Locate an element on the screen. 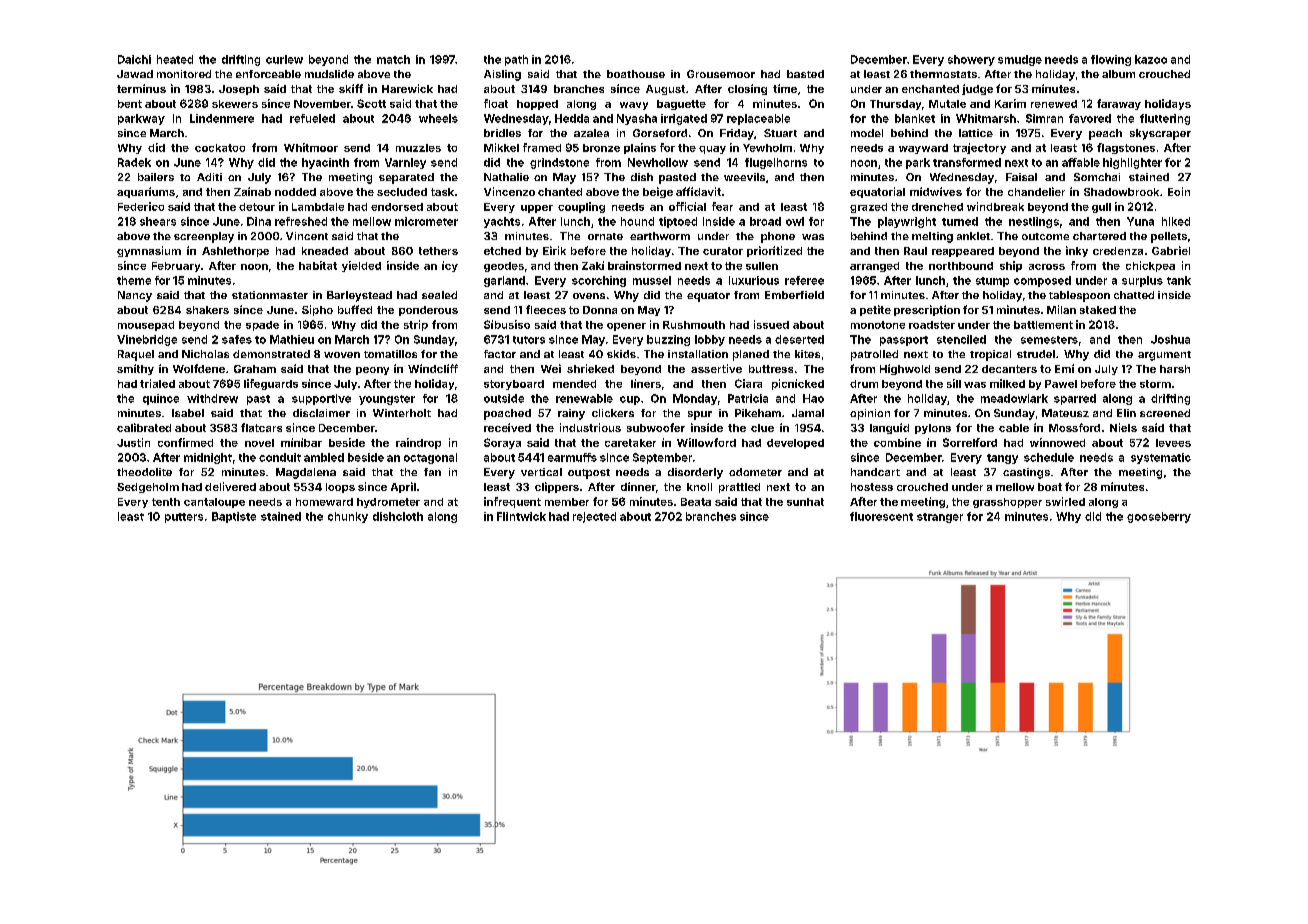 The height and width of the screenshot is (924, 1308). rejected is located at coordinates (594, 517).
